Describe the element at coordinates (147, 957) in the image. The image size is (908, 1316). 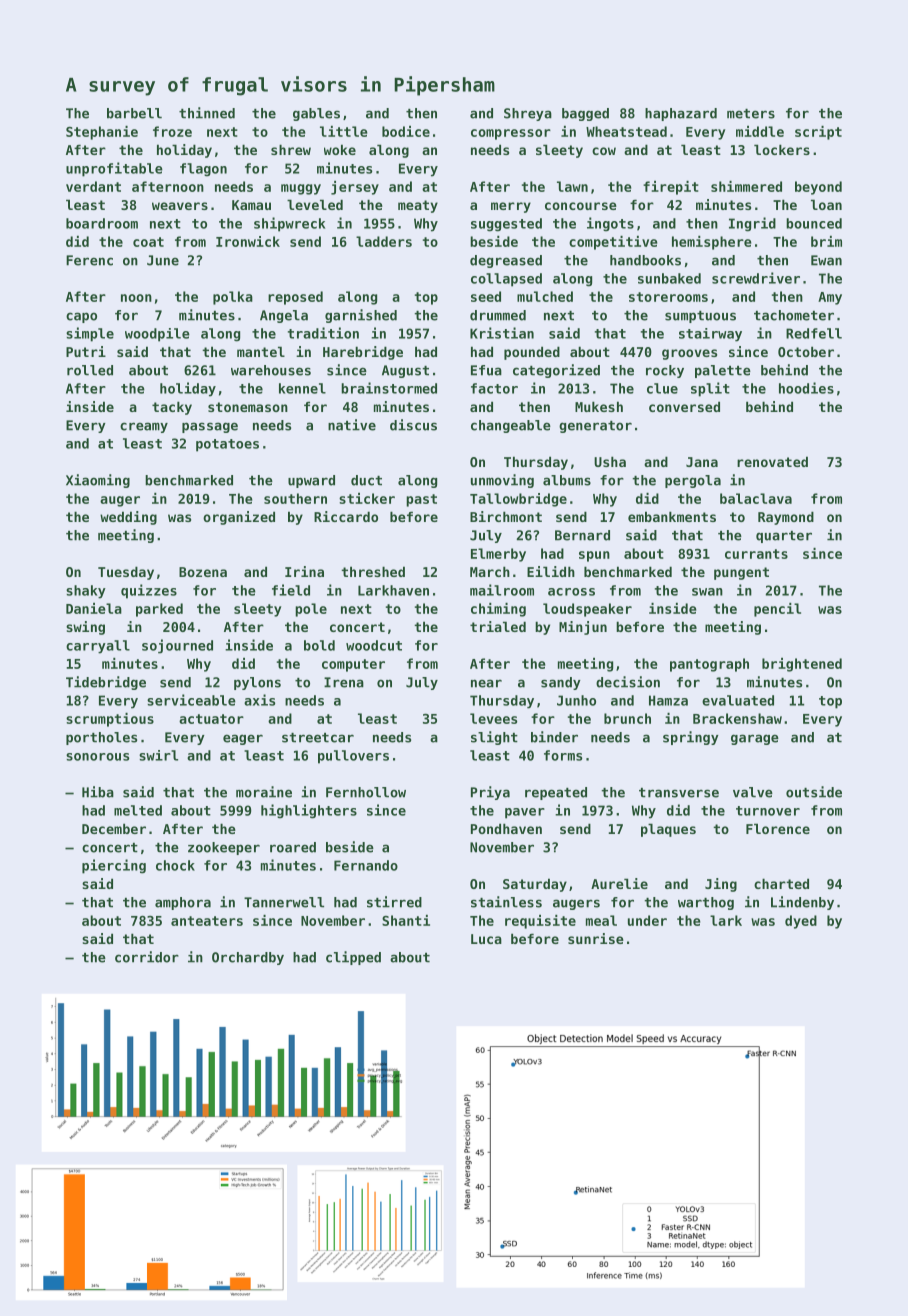
I see `corridor` at that location.
